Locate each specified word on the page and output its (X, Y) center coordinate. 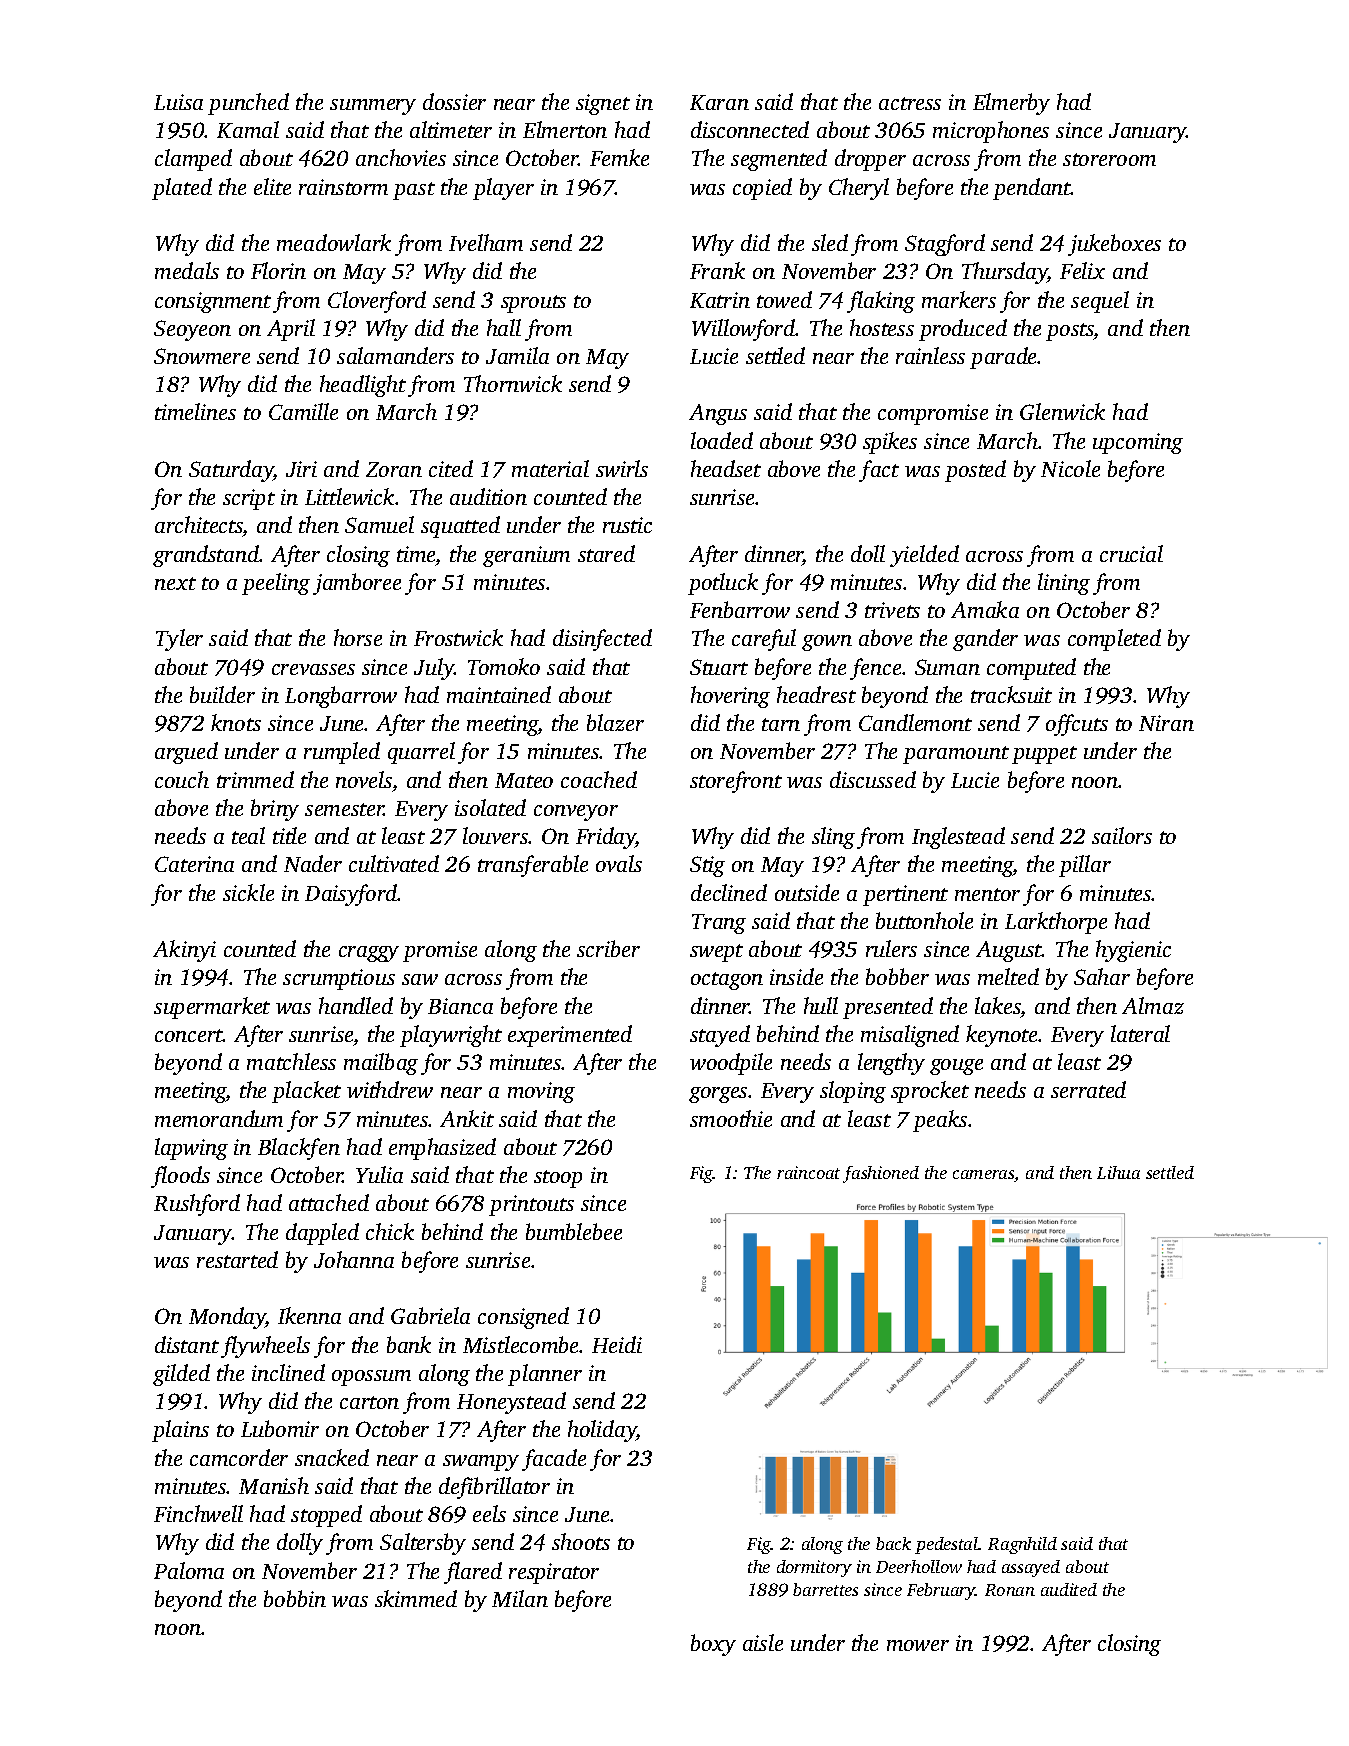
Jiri (301, 469)
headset (726, 468)
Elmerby (1011, 104)
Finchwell (198, 1513)
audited (1069, 1589)
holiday (602, 1431)
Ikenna (309, 1315)
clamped (193, 160)
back (893, 1543)
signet (603, 104)
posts (1070, 332)
